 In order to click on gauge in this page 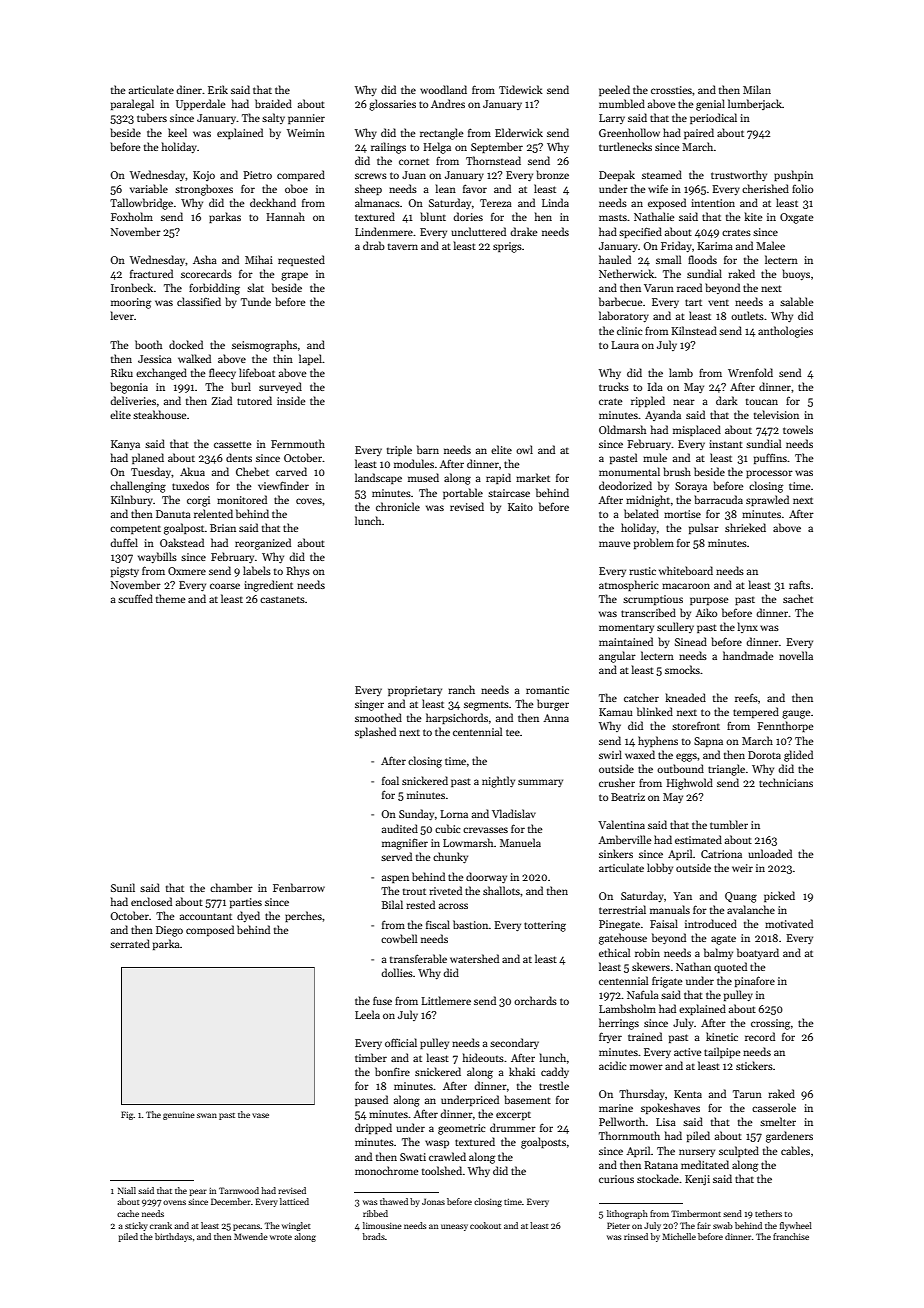, I will do `click(796, 714)`.
